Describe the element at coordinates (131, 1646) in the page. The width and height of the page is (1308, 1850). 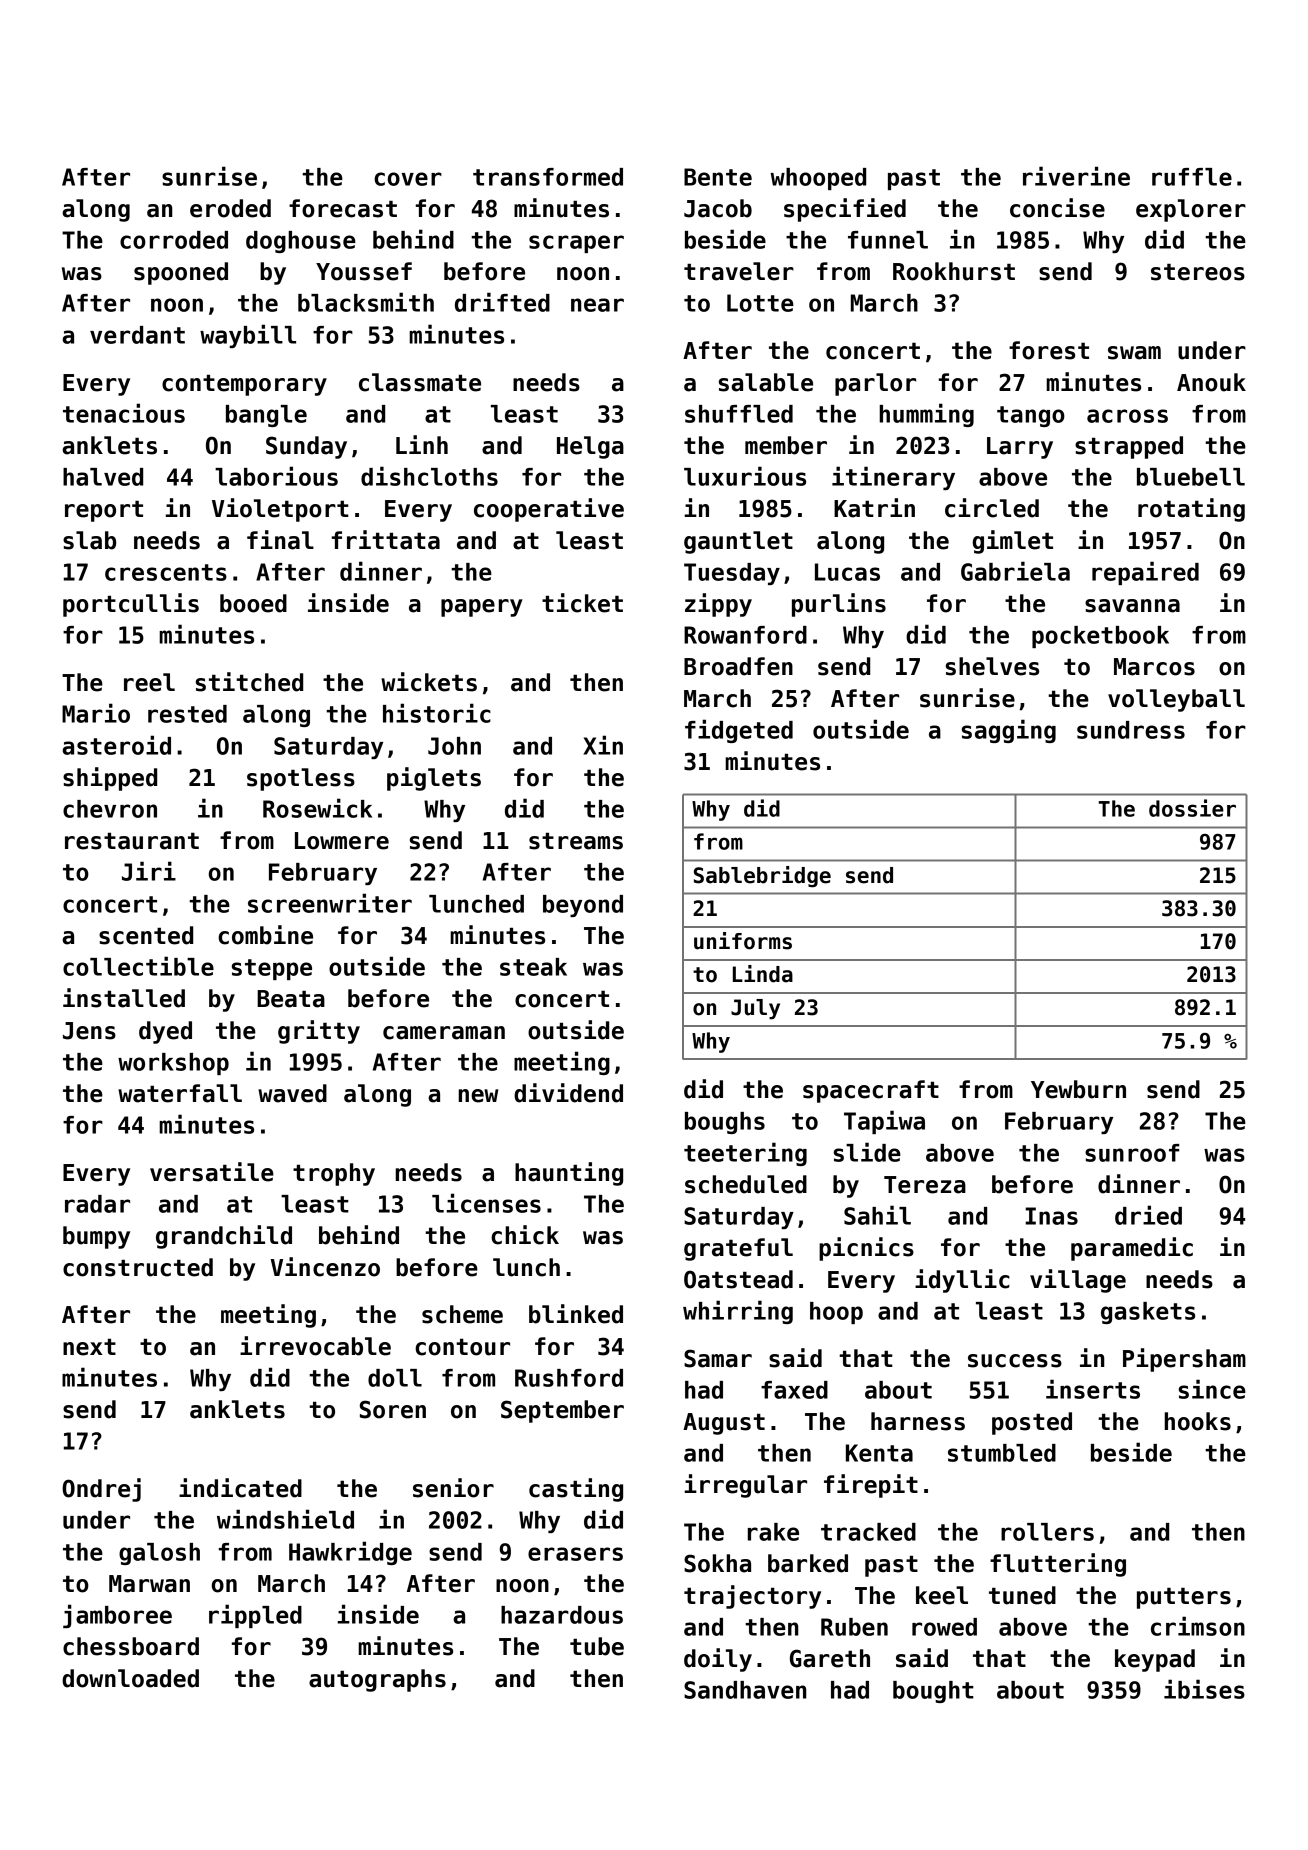
I see `chessboard` at that location.
